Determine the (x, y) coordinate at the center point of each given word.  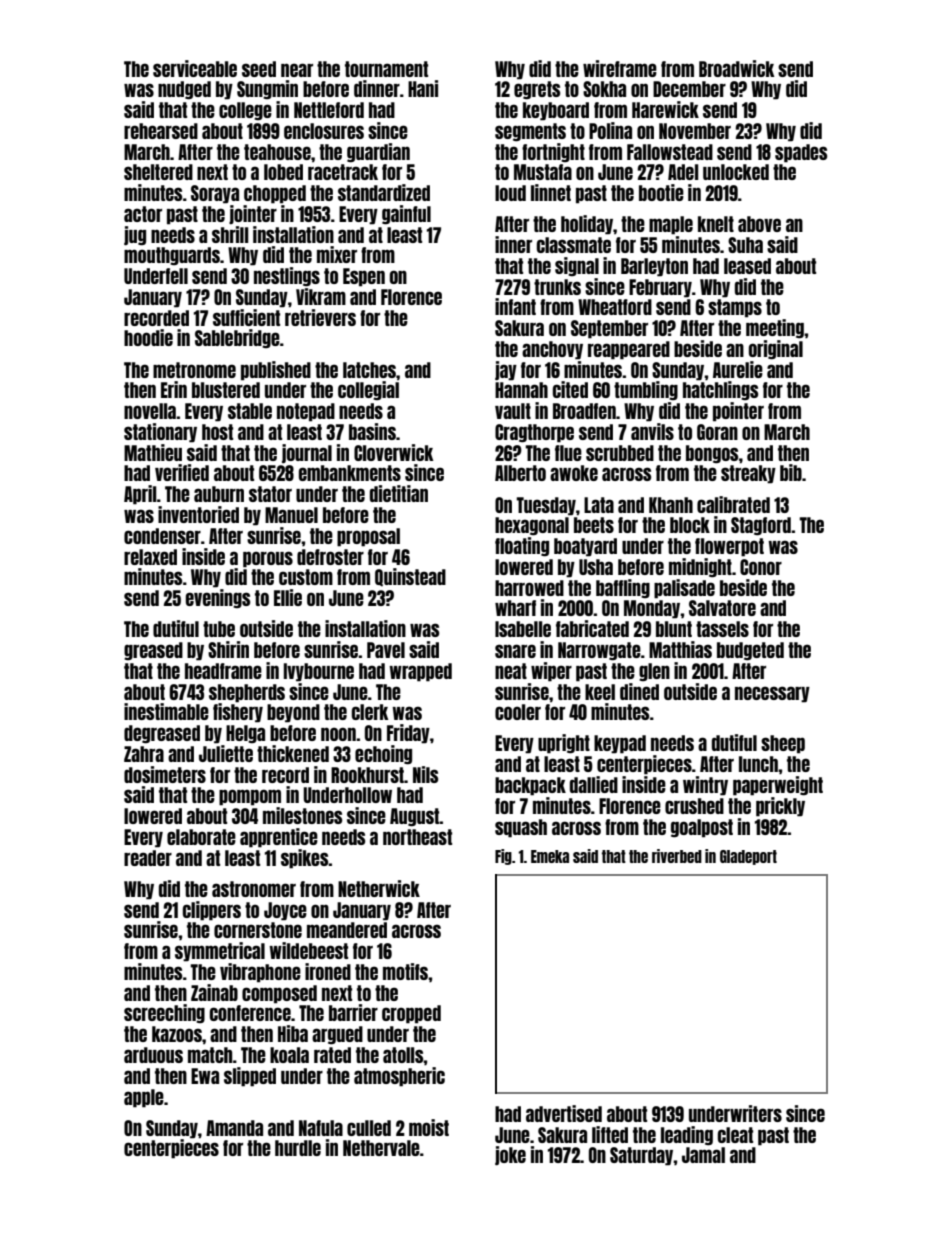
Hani (423, 88)
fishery (238, 713)
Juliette (226, 753)
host (217, 432)
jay (506, 371)
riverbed (677, 856)
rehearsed (161, 131)
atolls (403, 1055)
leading (687, 1136)
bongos (712, 454)
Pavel (386, 650)
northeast (417, 837)
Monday (652, 609)
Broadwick (737, 68)
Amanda (234, 1128)
